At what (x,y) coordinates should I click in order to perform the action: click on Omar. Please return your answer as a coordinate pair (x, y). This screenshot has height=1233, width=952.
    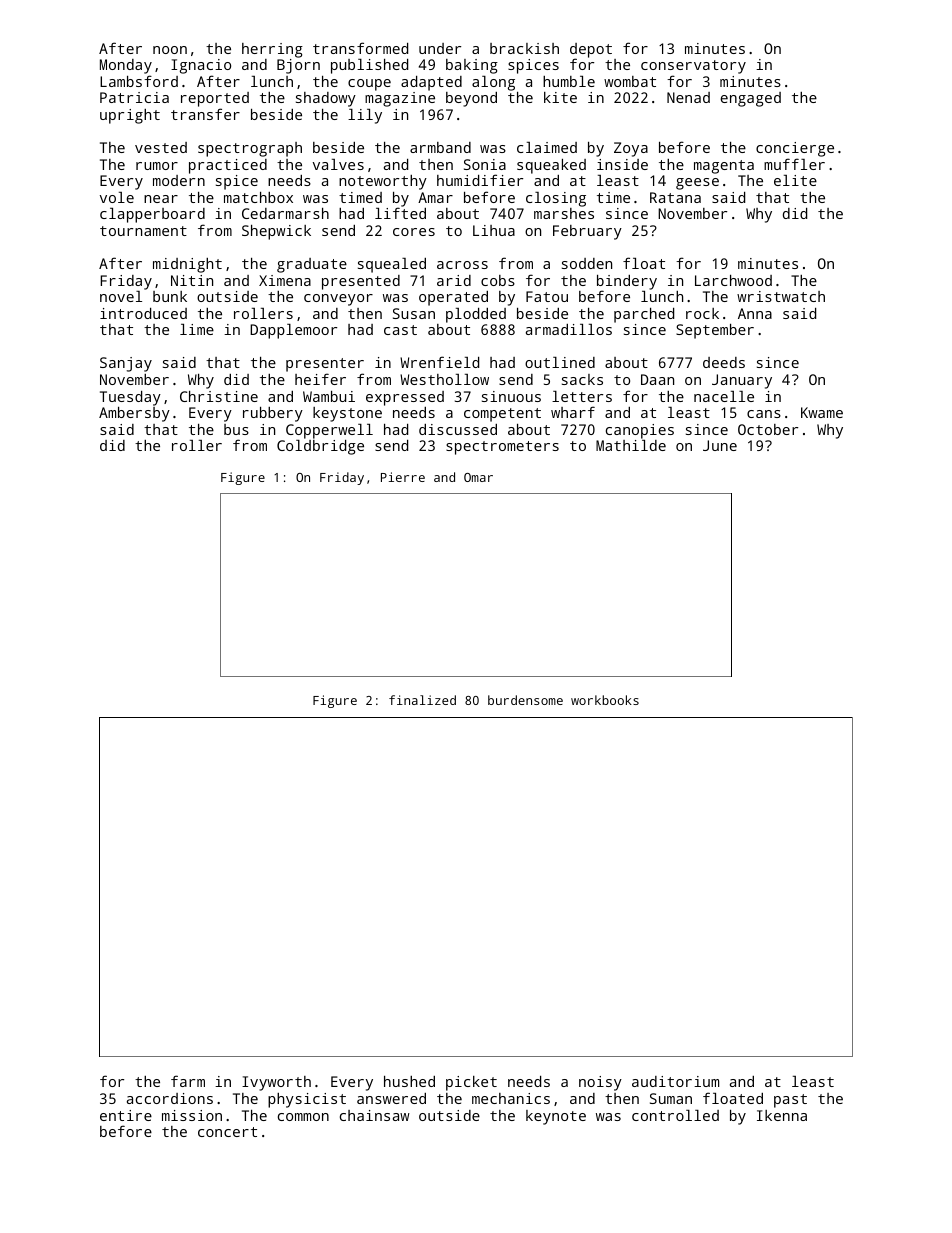
    Looking at the image, I should click on (478, 477).
